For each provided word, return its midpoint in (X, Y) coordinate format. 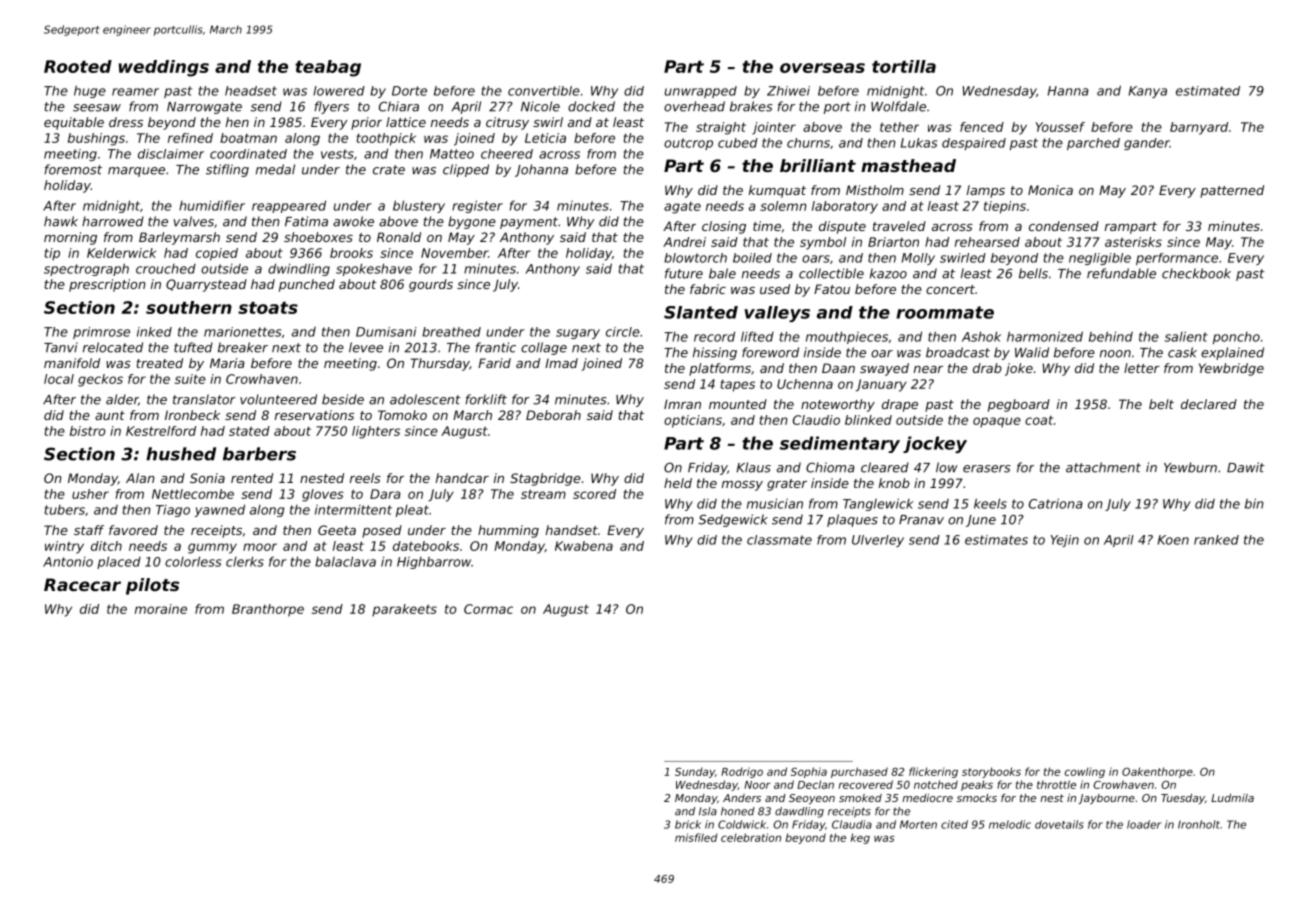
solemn (783, 206)
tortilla (904, 66)
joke (1019, 369)
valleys (777, 314)
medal (275, 169)
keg (860, 838)
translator (204, 399)
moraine (161, 609)
